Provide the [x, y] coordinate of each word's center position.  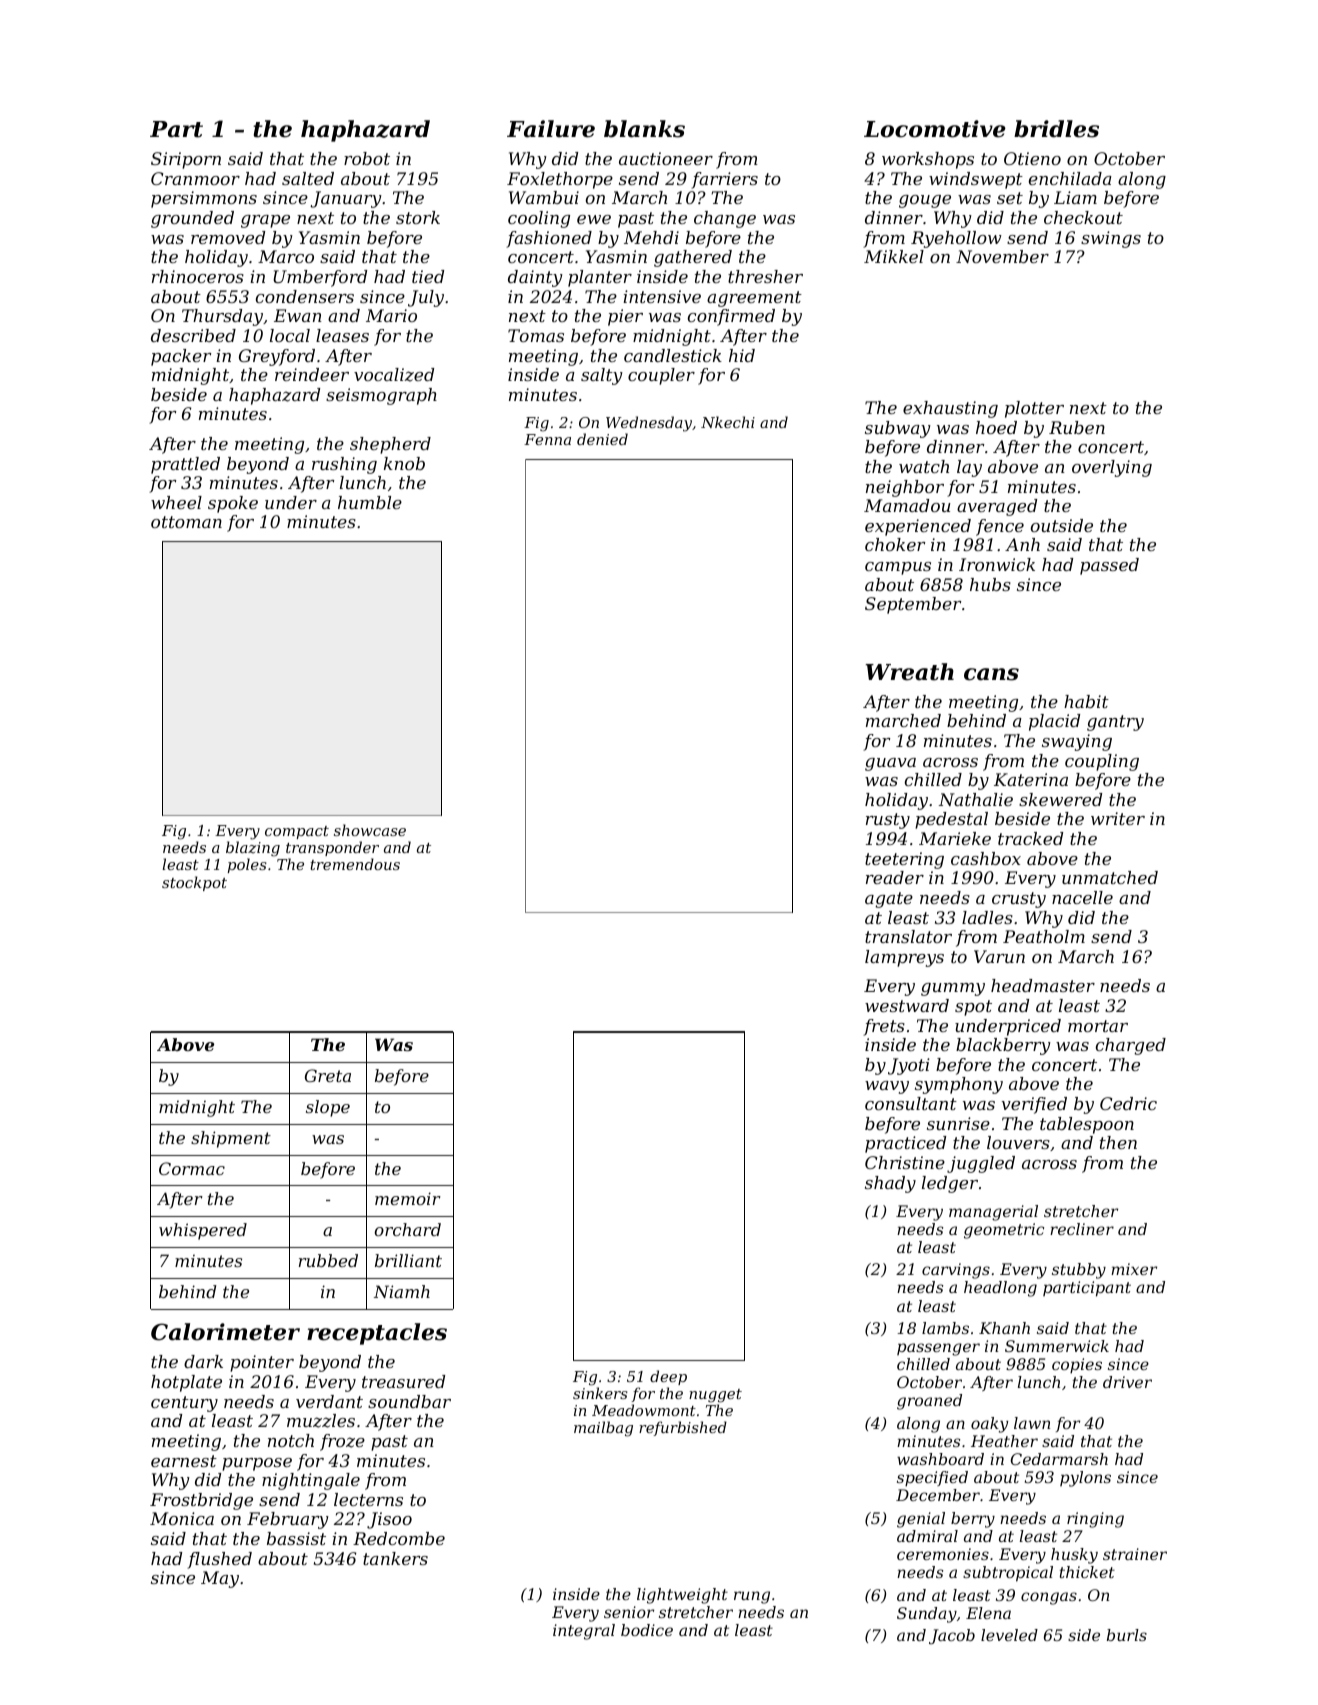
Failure [551, 129]
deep [668, 1377]
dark [203, 1361]
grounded [192, 219]
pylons [1085, 1479]
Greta [328, 1075]
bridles [1056, 129]
